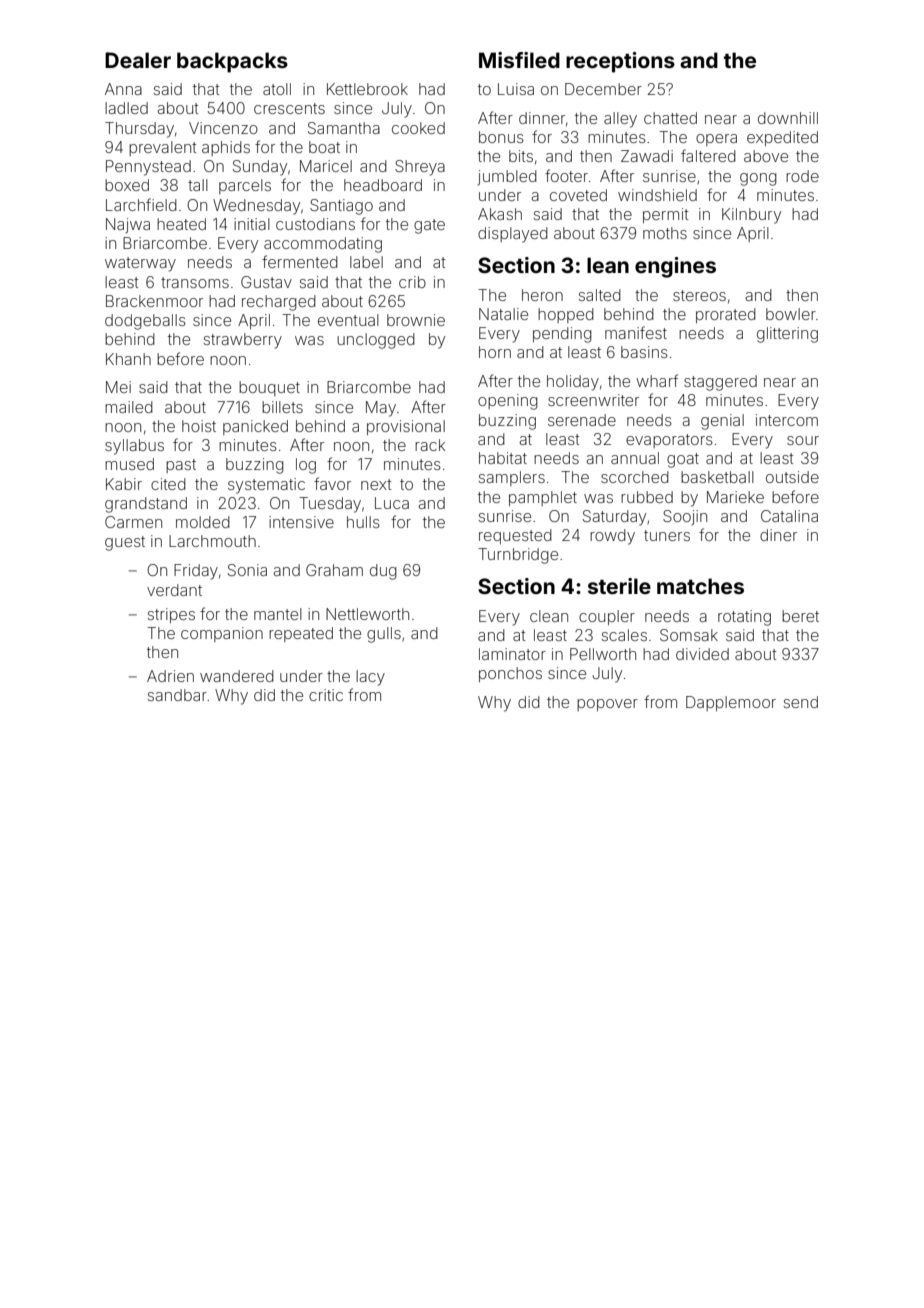  What do you see at coordinates (140, 264) in the screenshot?
I see `waterway` at bounding box center [140, 264].
